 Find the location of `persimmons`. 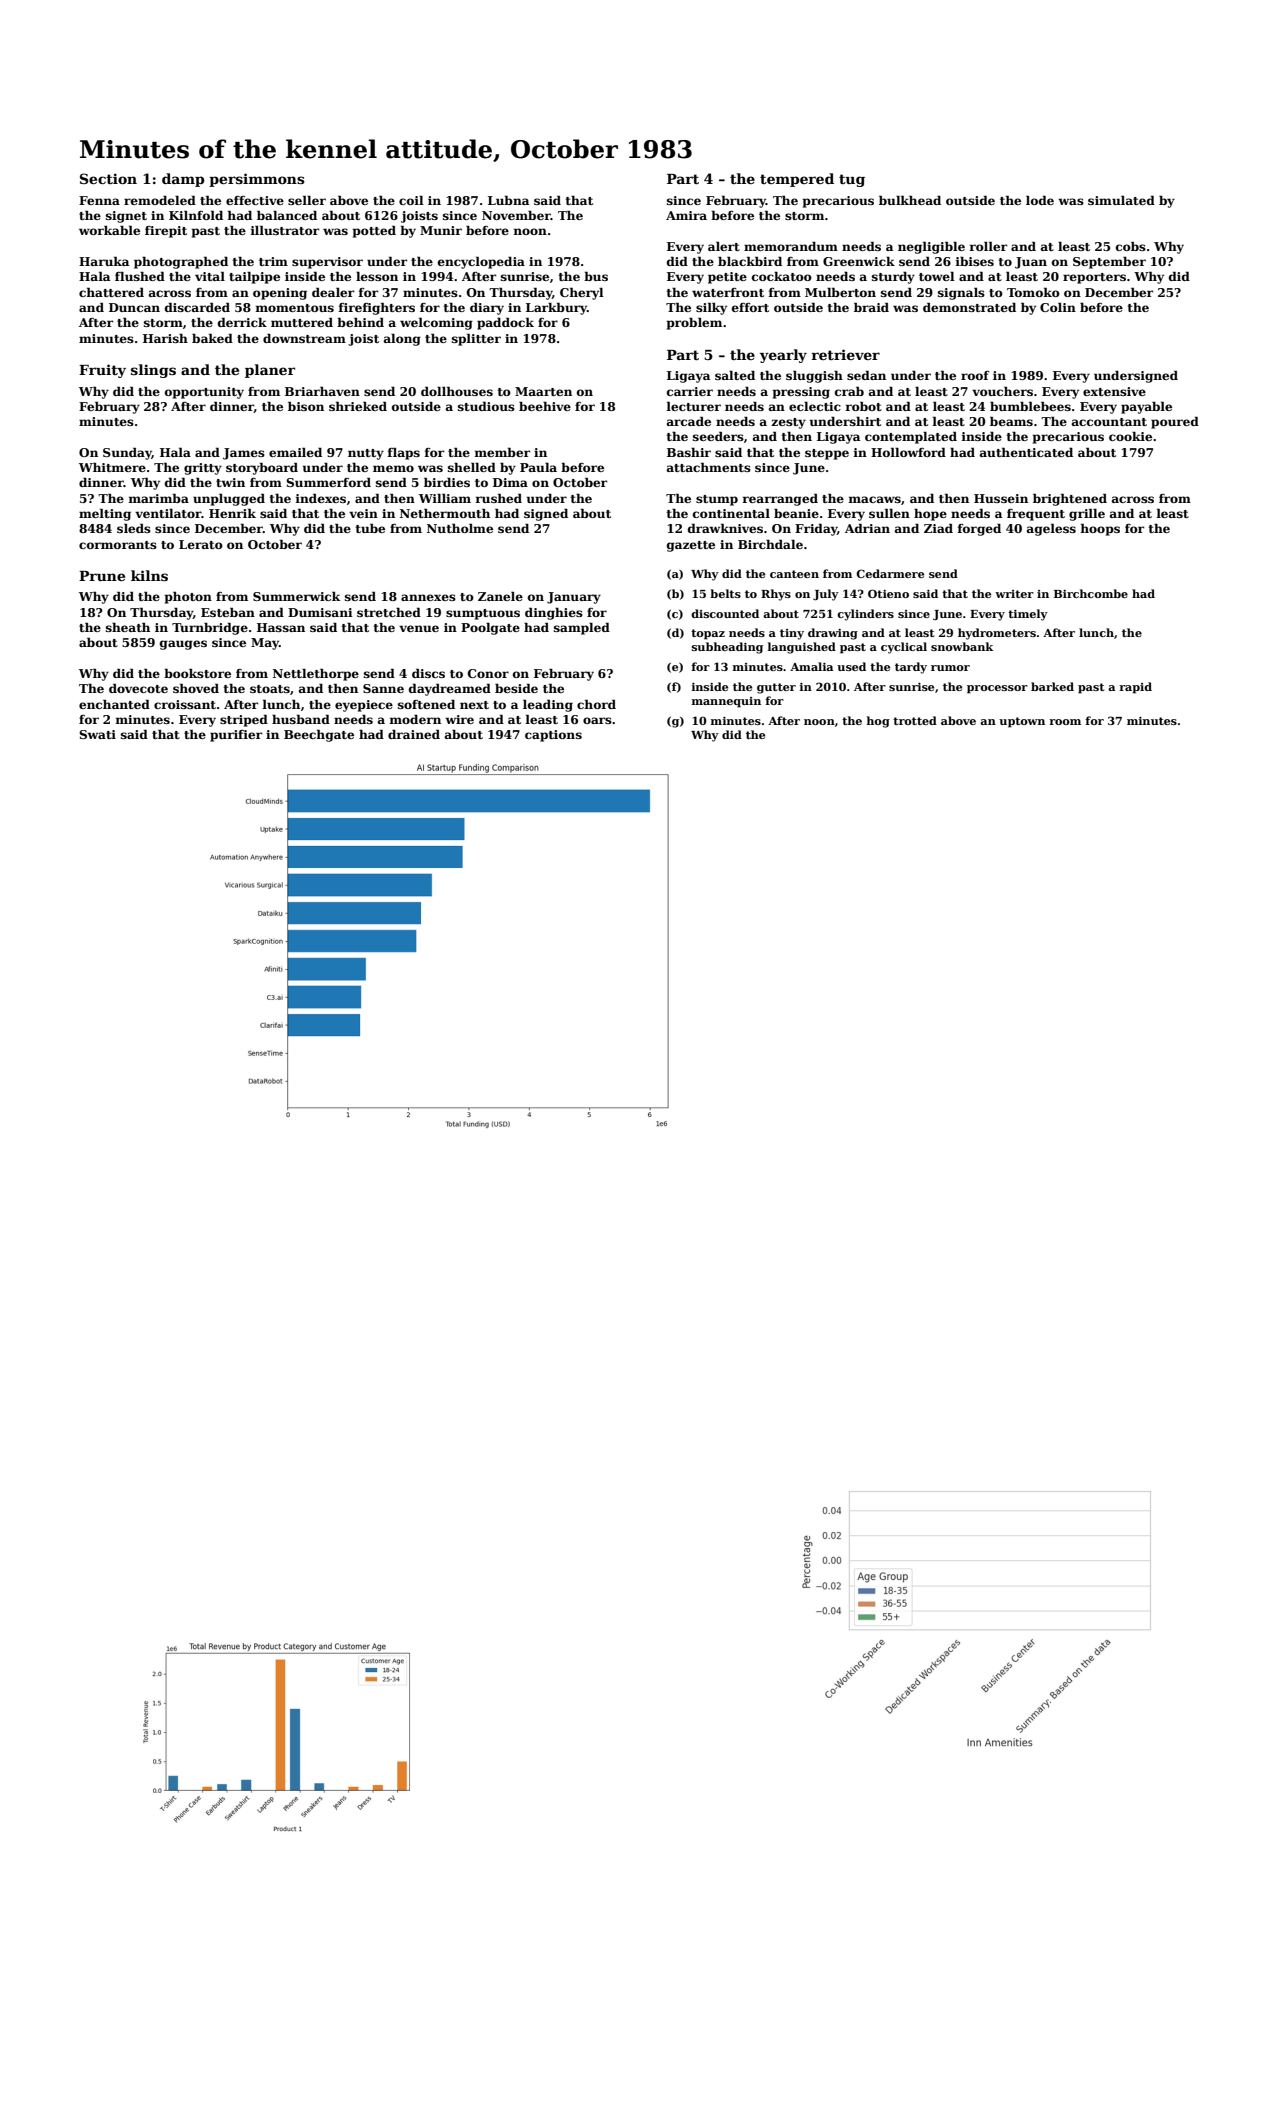

persimmons is located at coordinates (257, 180).
